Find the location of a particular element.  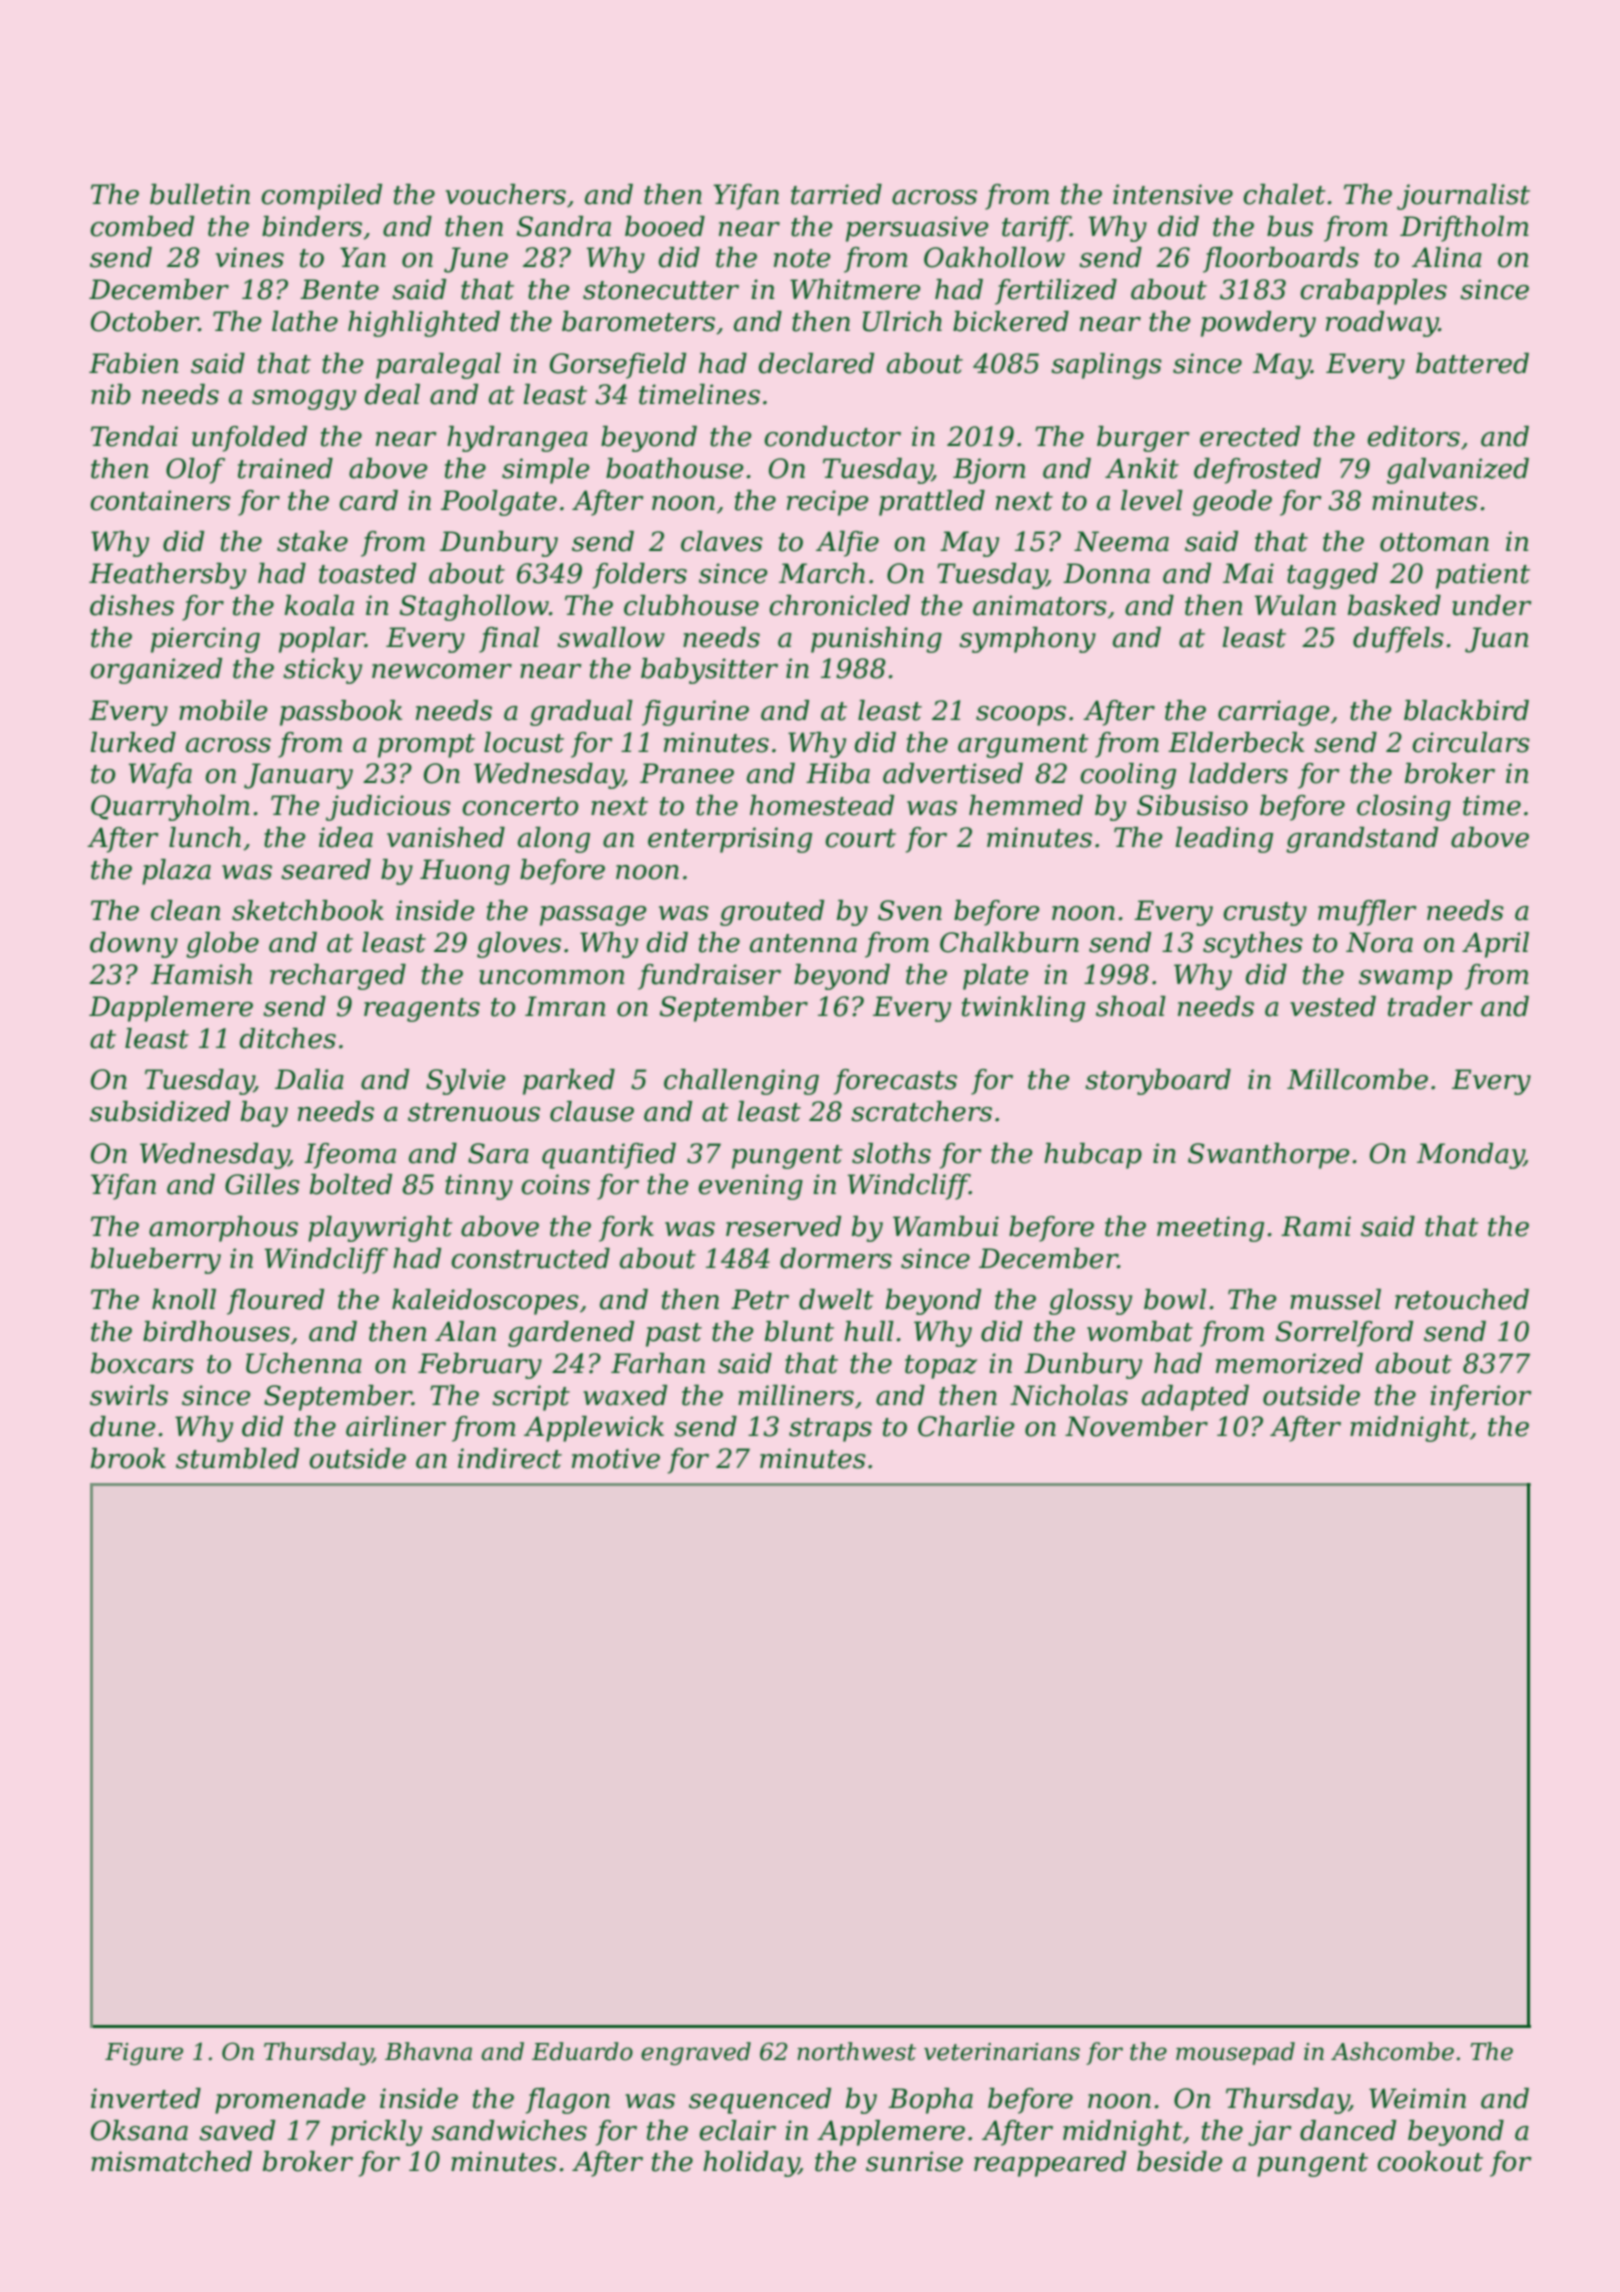

vouchers is located at coordinates (506, 194).
